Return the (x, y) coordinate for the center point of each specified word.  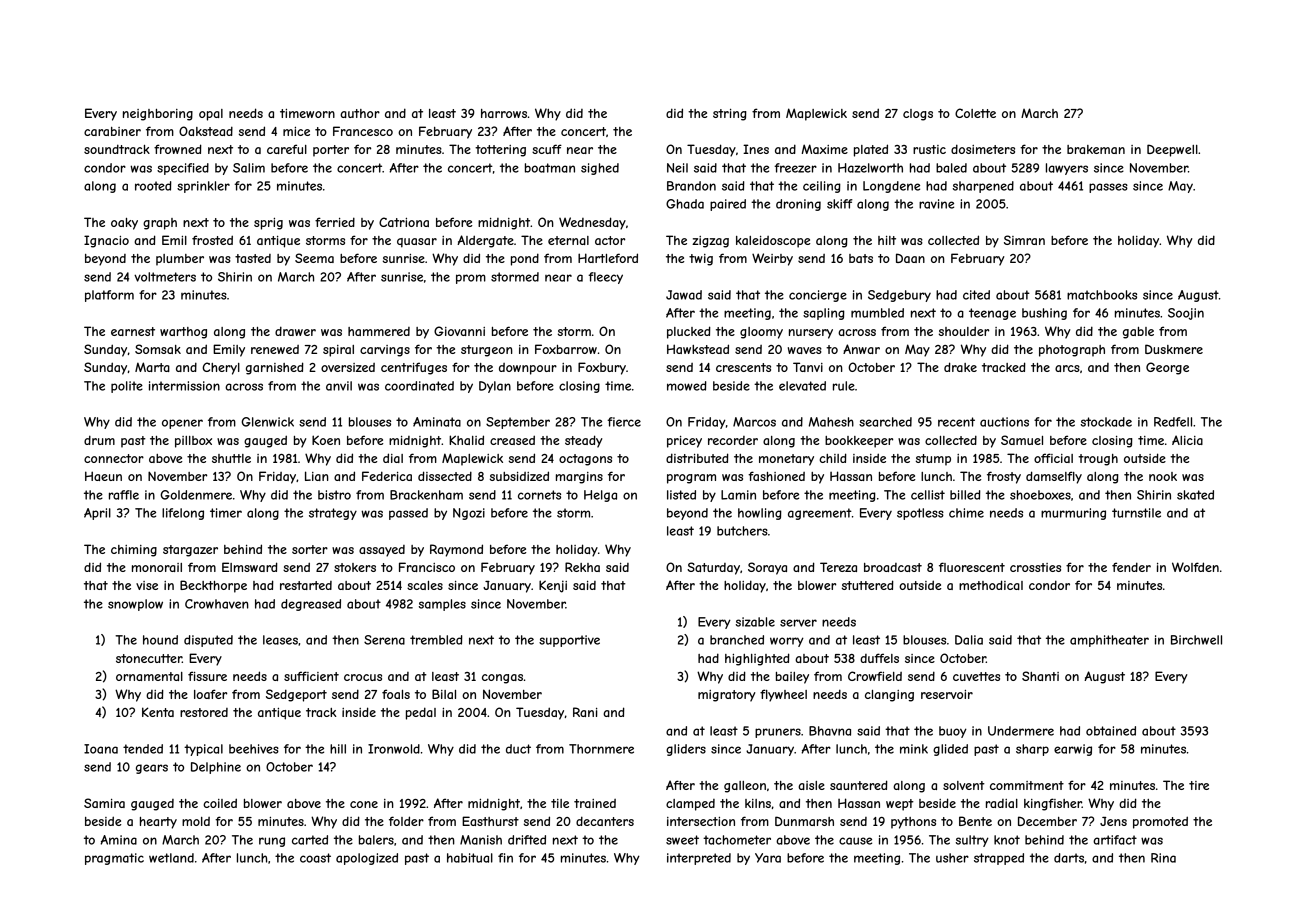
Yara (768, 858)
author (360, 113)
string (730, 115)
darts (1069, 858)
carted (310, 840)
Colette (975, 113)
